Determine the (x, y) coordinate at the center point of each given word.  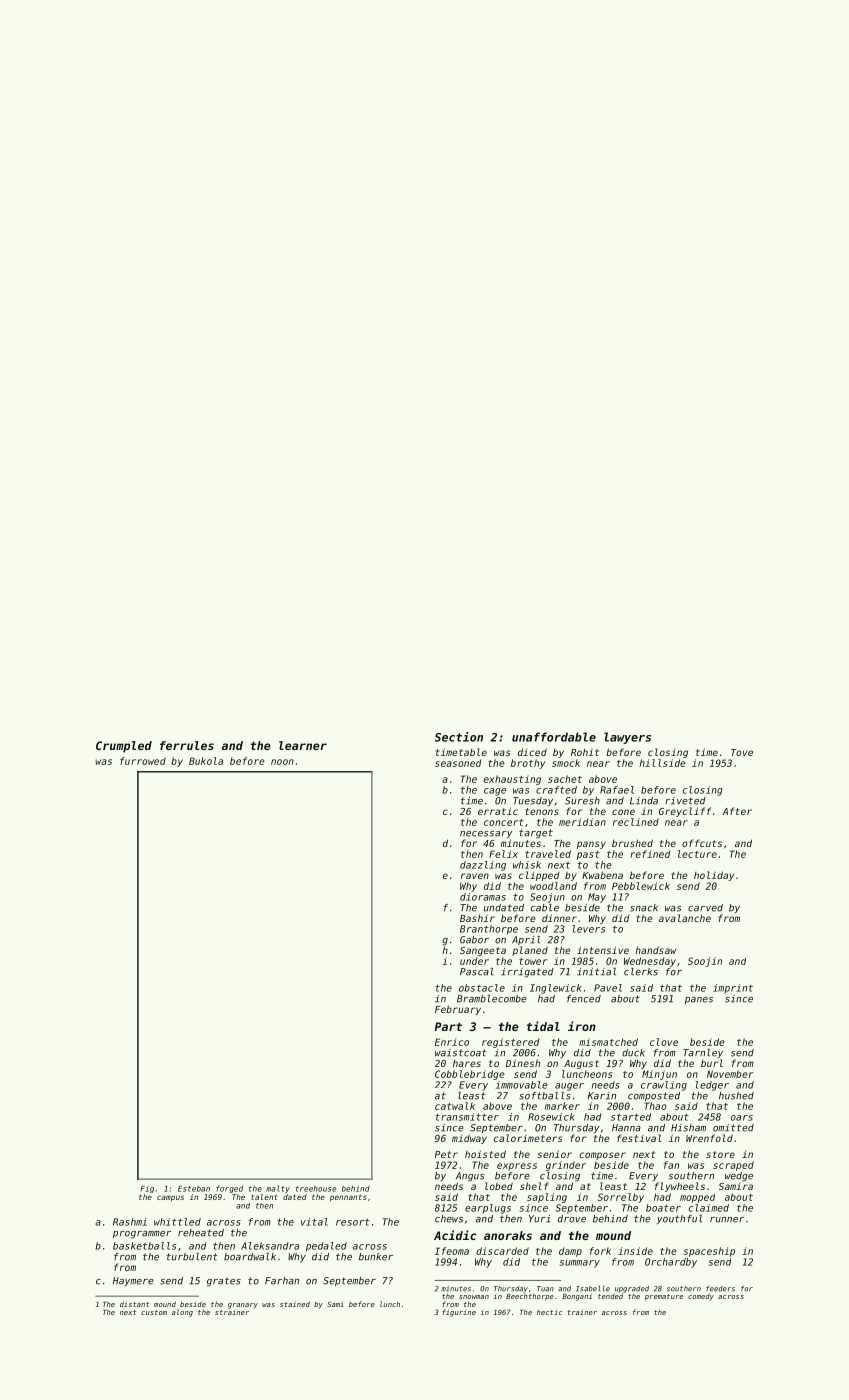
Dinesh (523, 1063)
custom (154, 1312)
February (458, 1010)
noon (282, 762)
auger (569, 1087)
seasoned (458, 763)
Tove (742, 752)
